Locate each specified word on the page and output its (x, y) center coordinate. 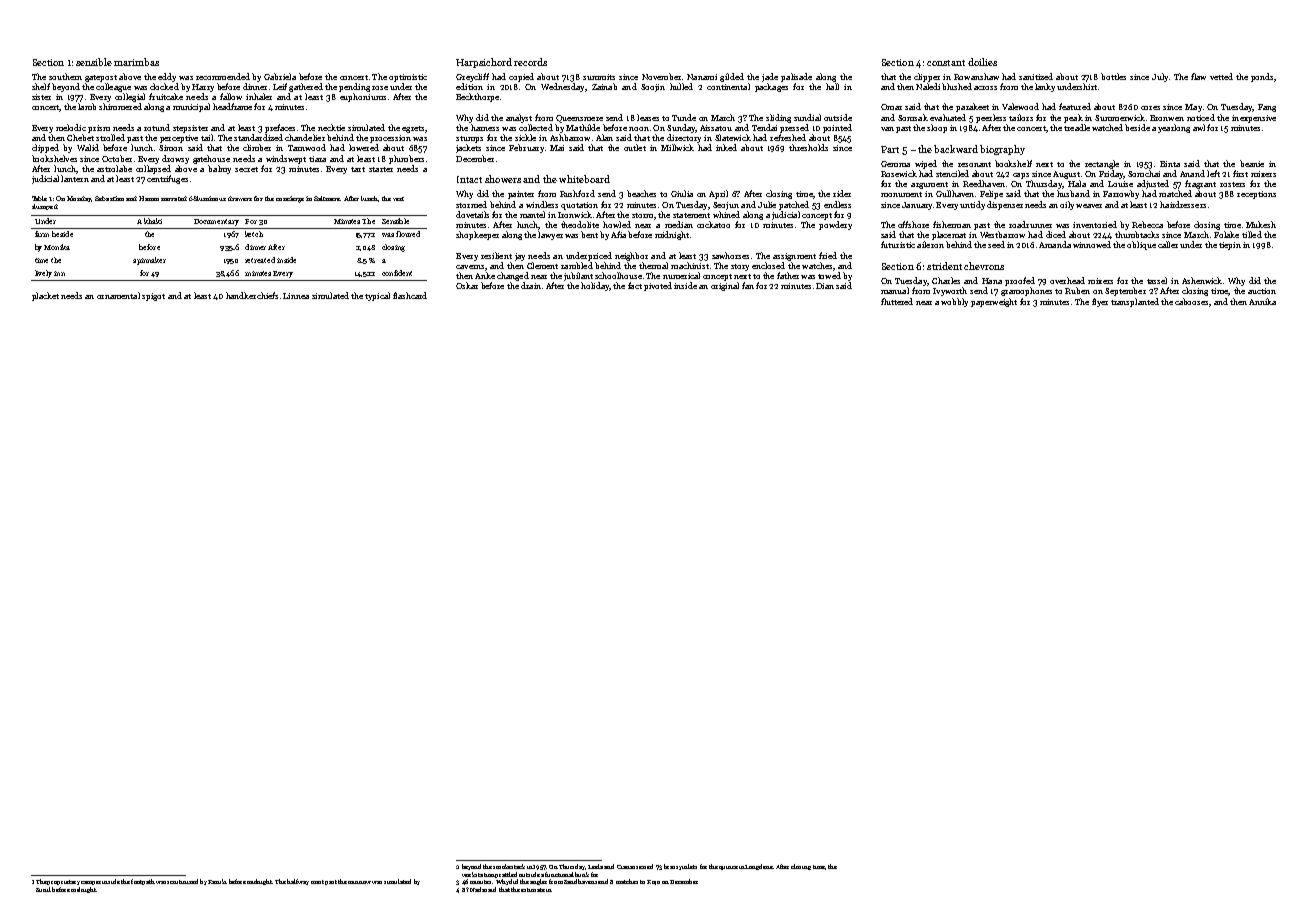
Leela (595, 866)
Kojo (653, 882)
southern (65, 76)
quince (728, 868)
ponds (1262, 77)
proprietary (64, 882)
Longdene (760, 867)
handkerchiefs (252, 295)
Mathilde (583, 127)
